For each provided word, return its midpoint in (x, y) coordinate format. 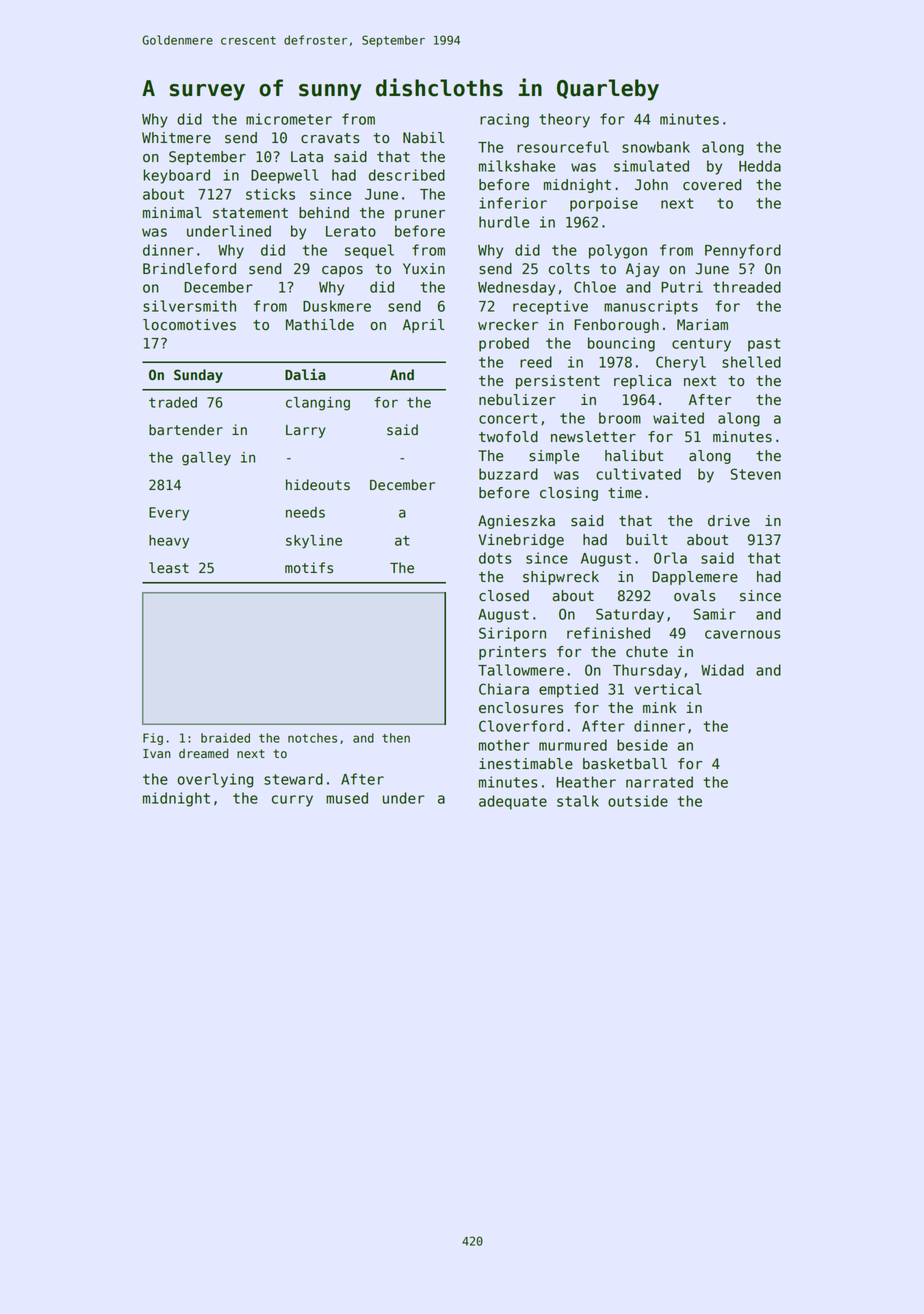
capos (342, 271)
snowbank (656, 147)
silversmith (189, 306)
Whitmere (176, 138)
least (169, 568)
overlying (215, 780)
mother (504, 745)
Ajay (643, 270)
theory (564, 120)
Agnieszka (516, 522)
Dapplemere (695, 578)
